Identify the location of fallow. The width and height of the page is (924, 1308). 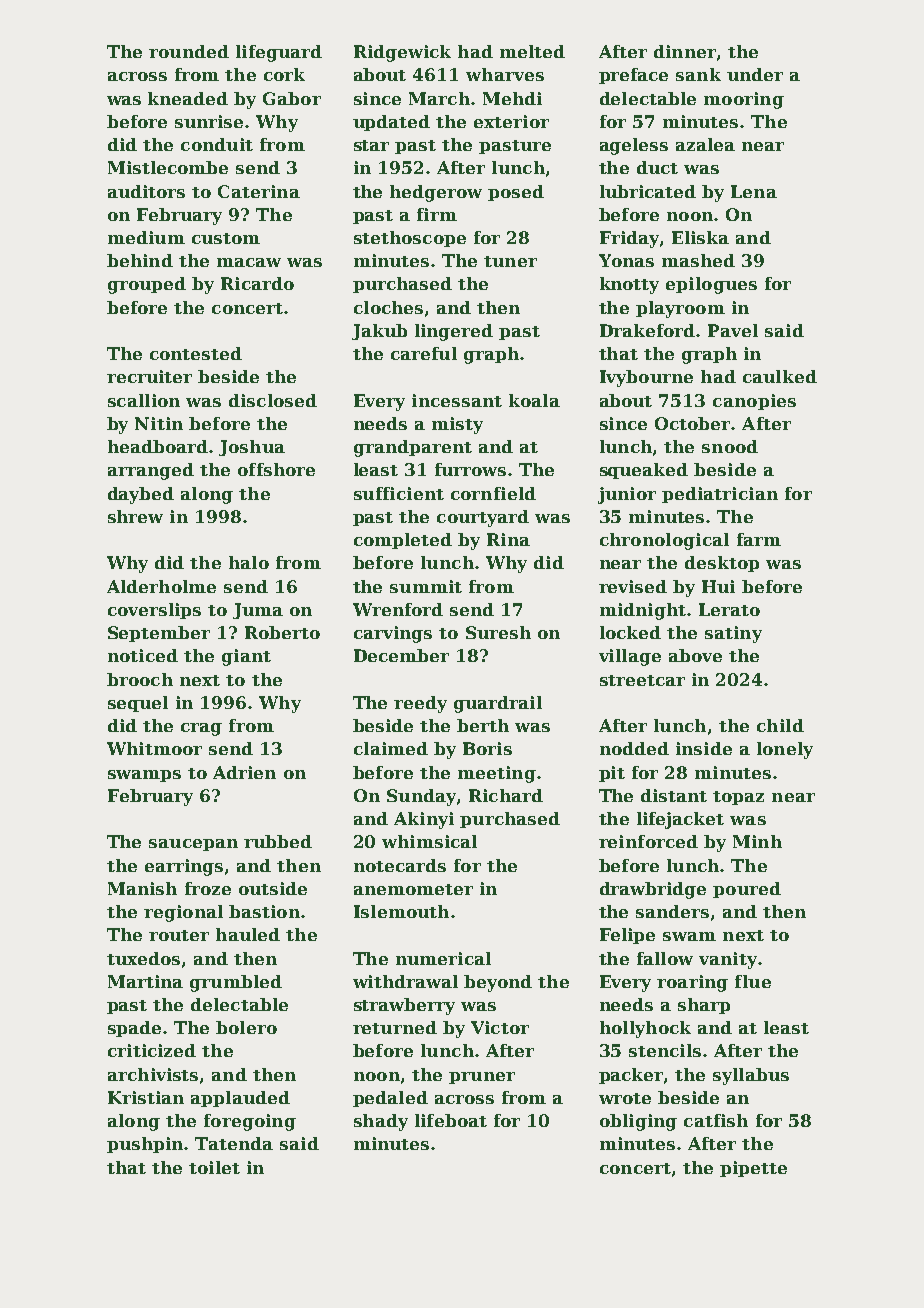
(665, 958).
